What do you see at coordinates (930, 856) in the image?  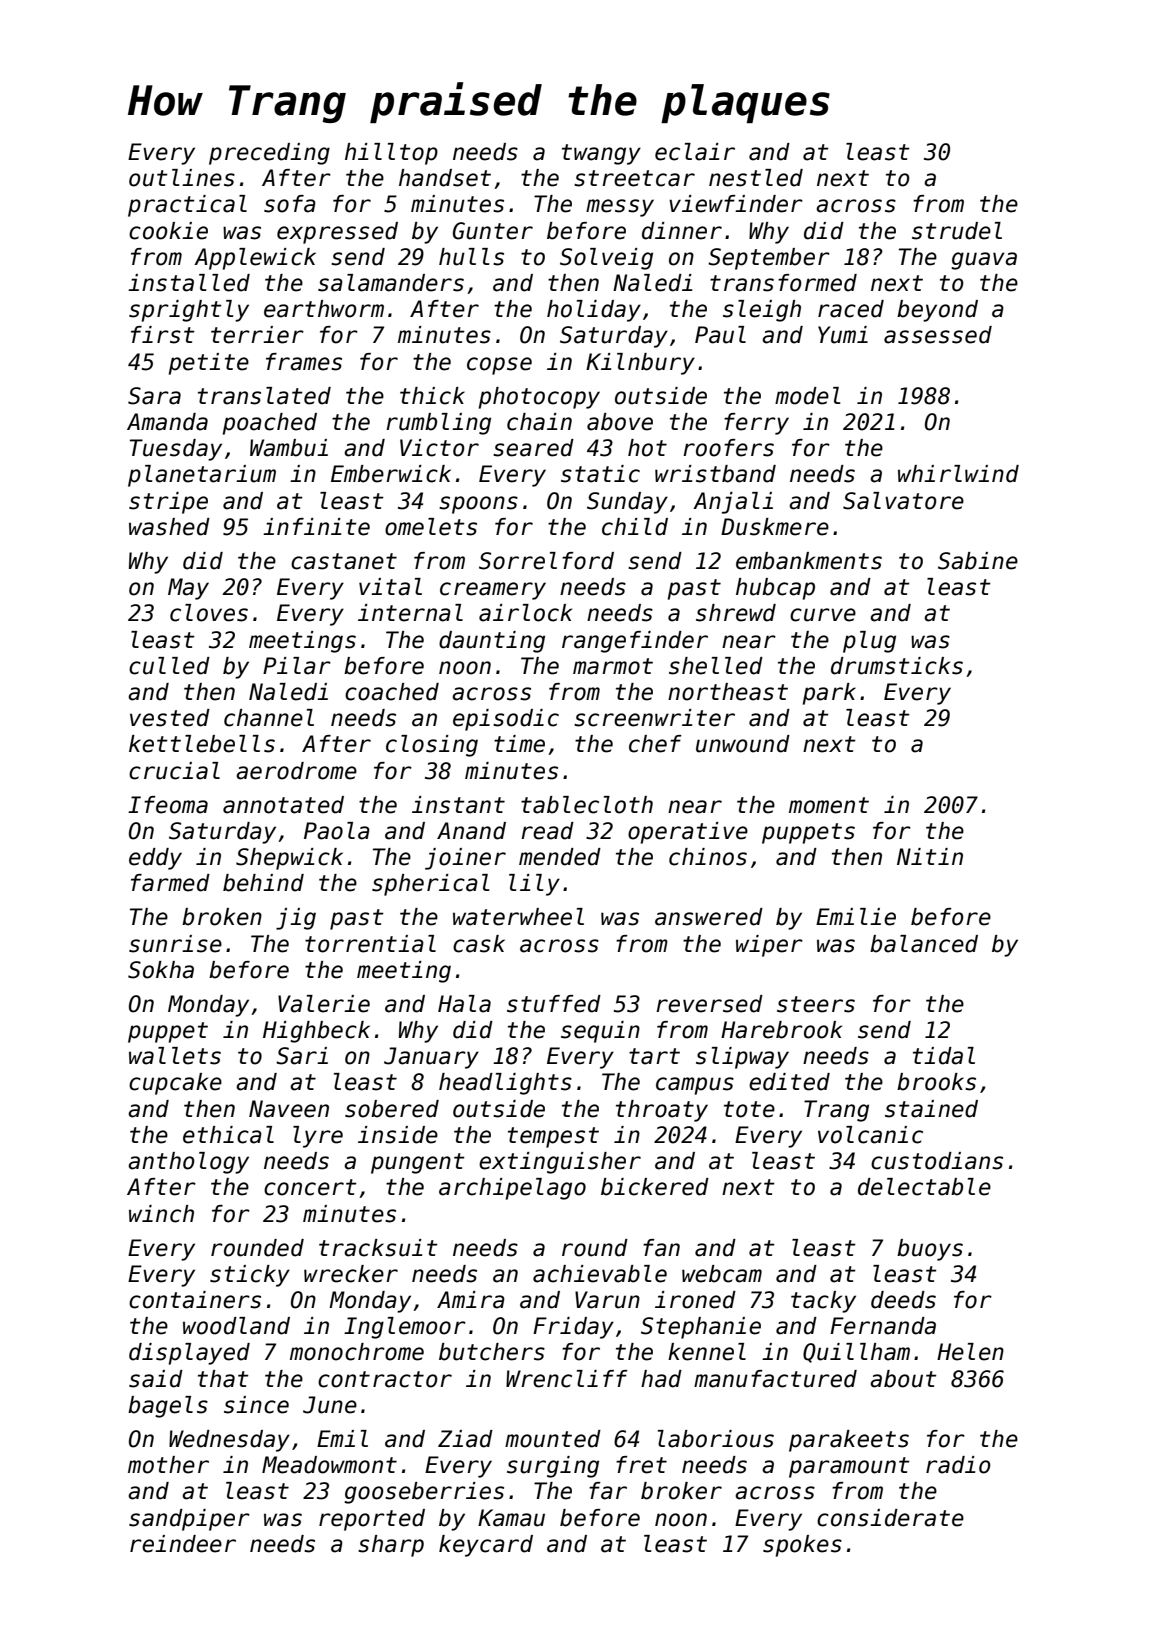 I see `Nitin` at bounding box center [930, 856].
